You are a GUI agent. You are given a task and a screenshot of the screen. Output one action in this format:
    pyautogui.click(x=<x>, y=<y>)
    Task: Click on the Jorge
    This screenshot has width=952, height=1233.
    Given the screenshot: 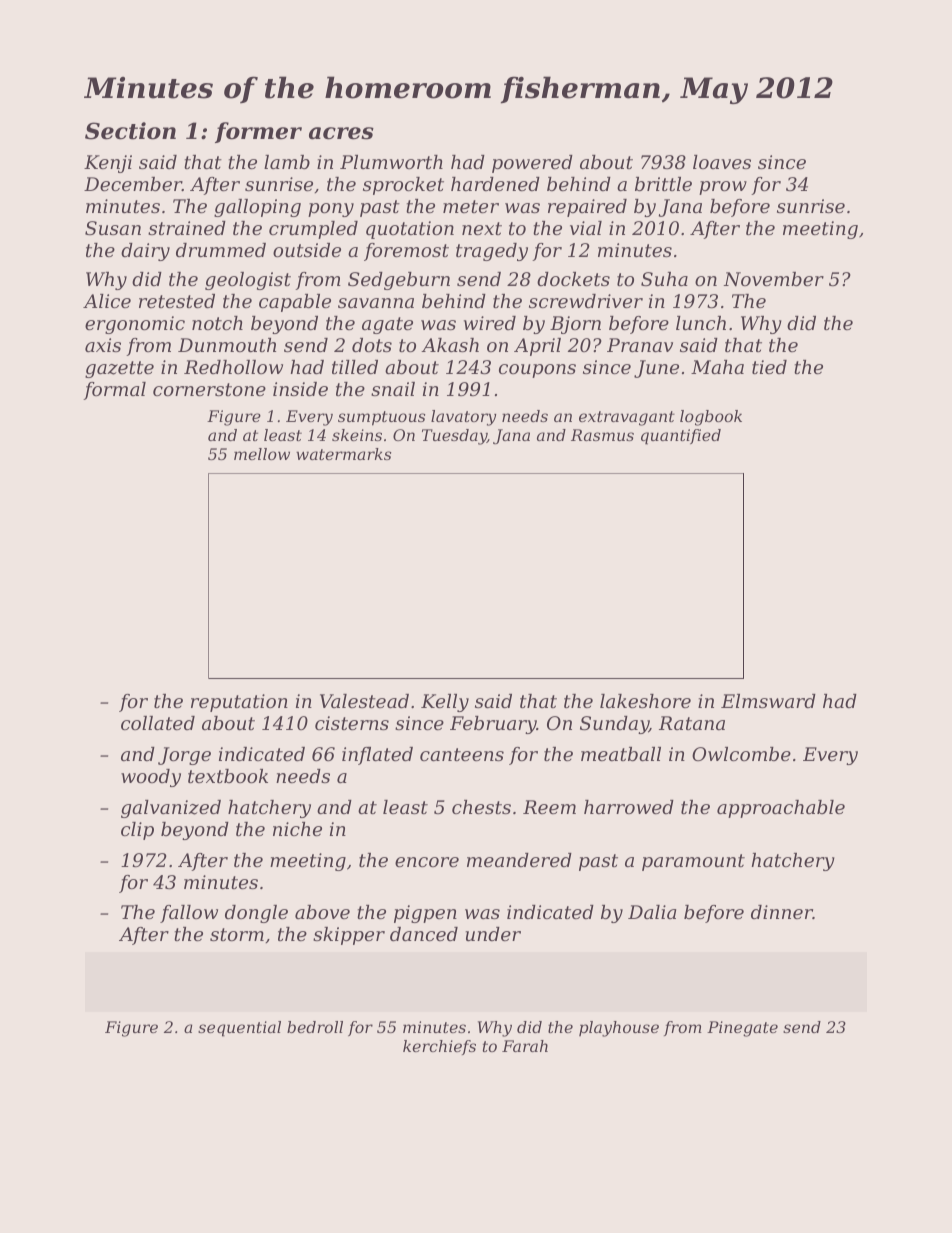 What is the action you would take?
    pyautogui.click(x=184, y=756)
